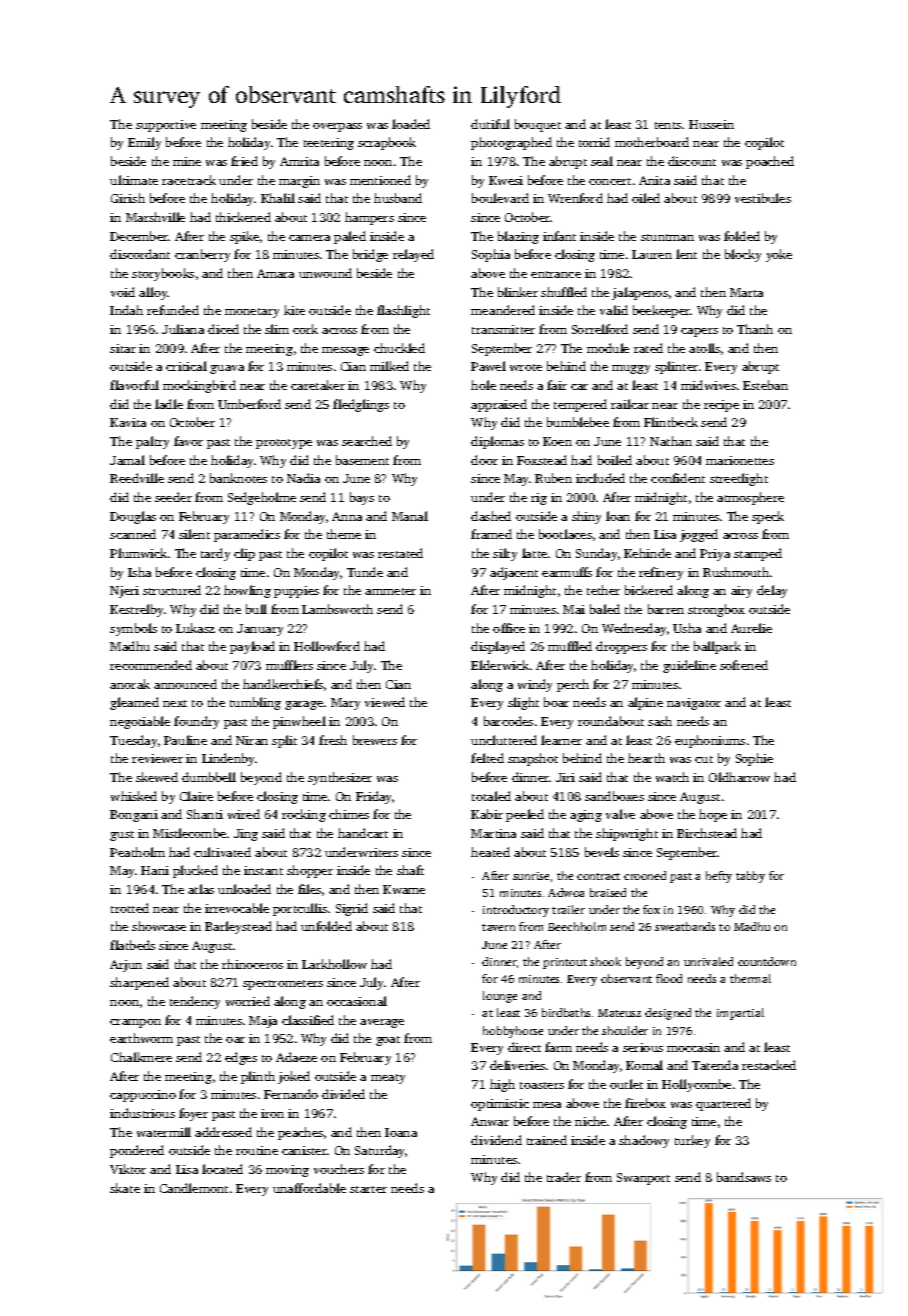 This page has width=908, height=1316. What do you see at coordinates (711, 124) in the page?
I see `Hussein` at bounding box center [711, 124].
